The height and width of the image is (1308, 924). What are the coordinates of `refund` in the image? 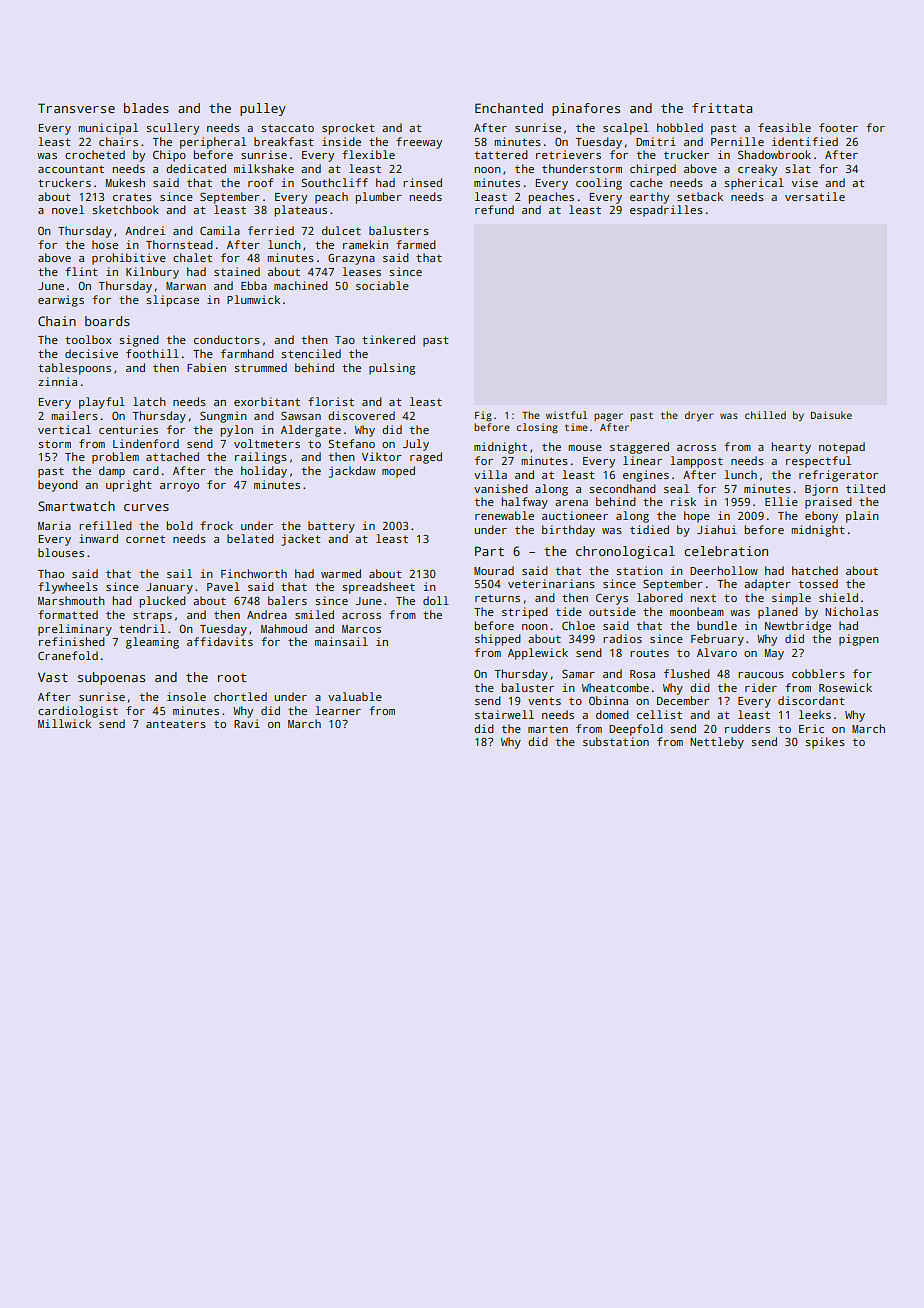 It's located at (494, 209).
